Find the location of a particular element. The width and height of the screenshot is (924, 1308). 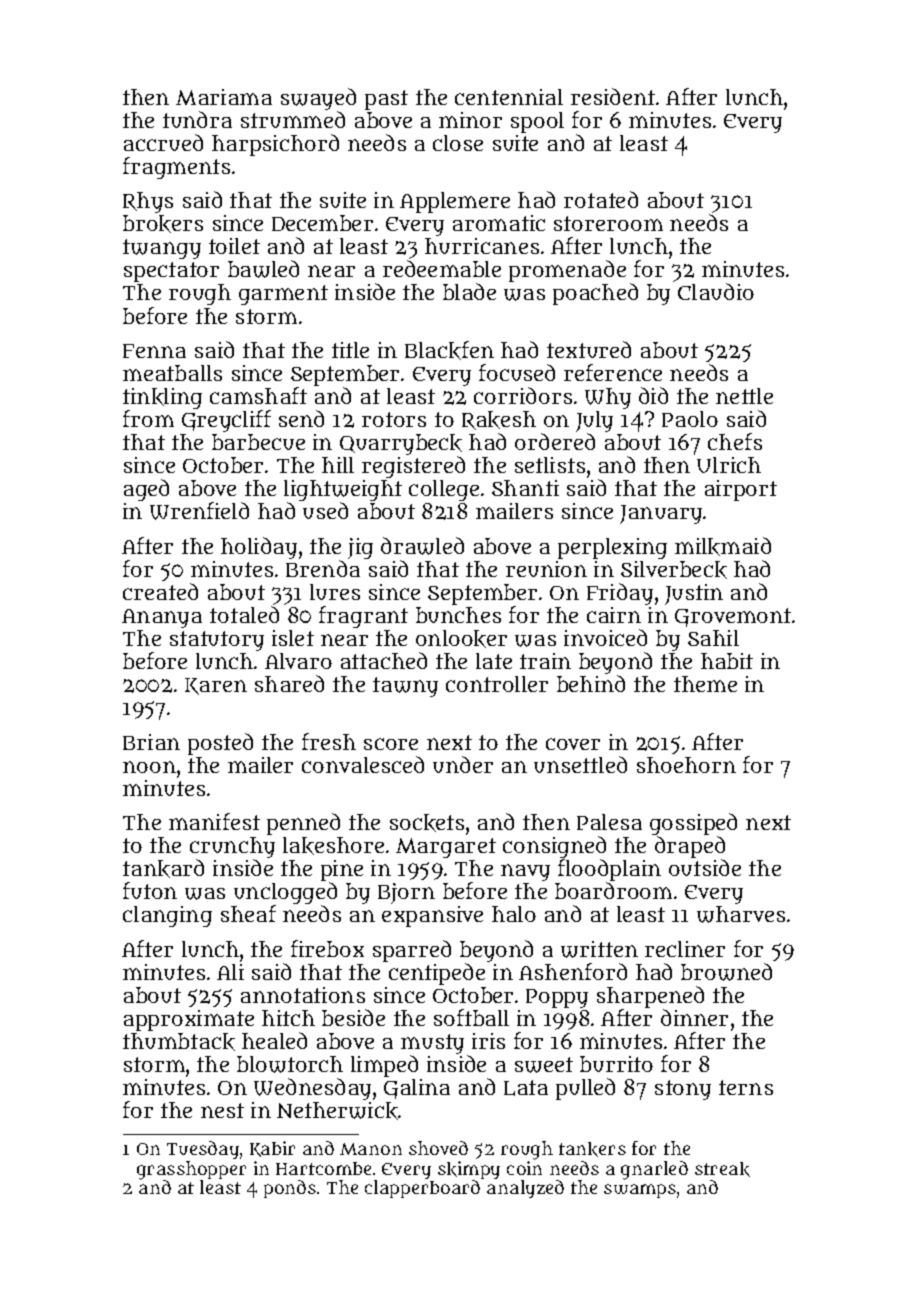

December is located at coordinates (322, 223).
